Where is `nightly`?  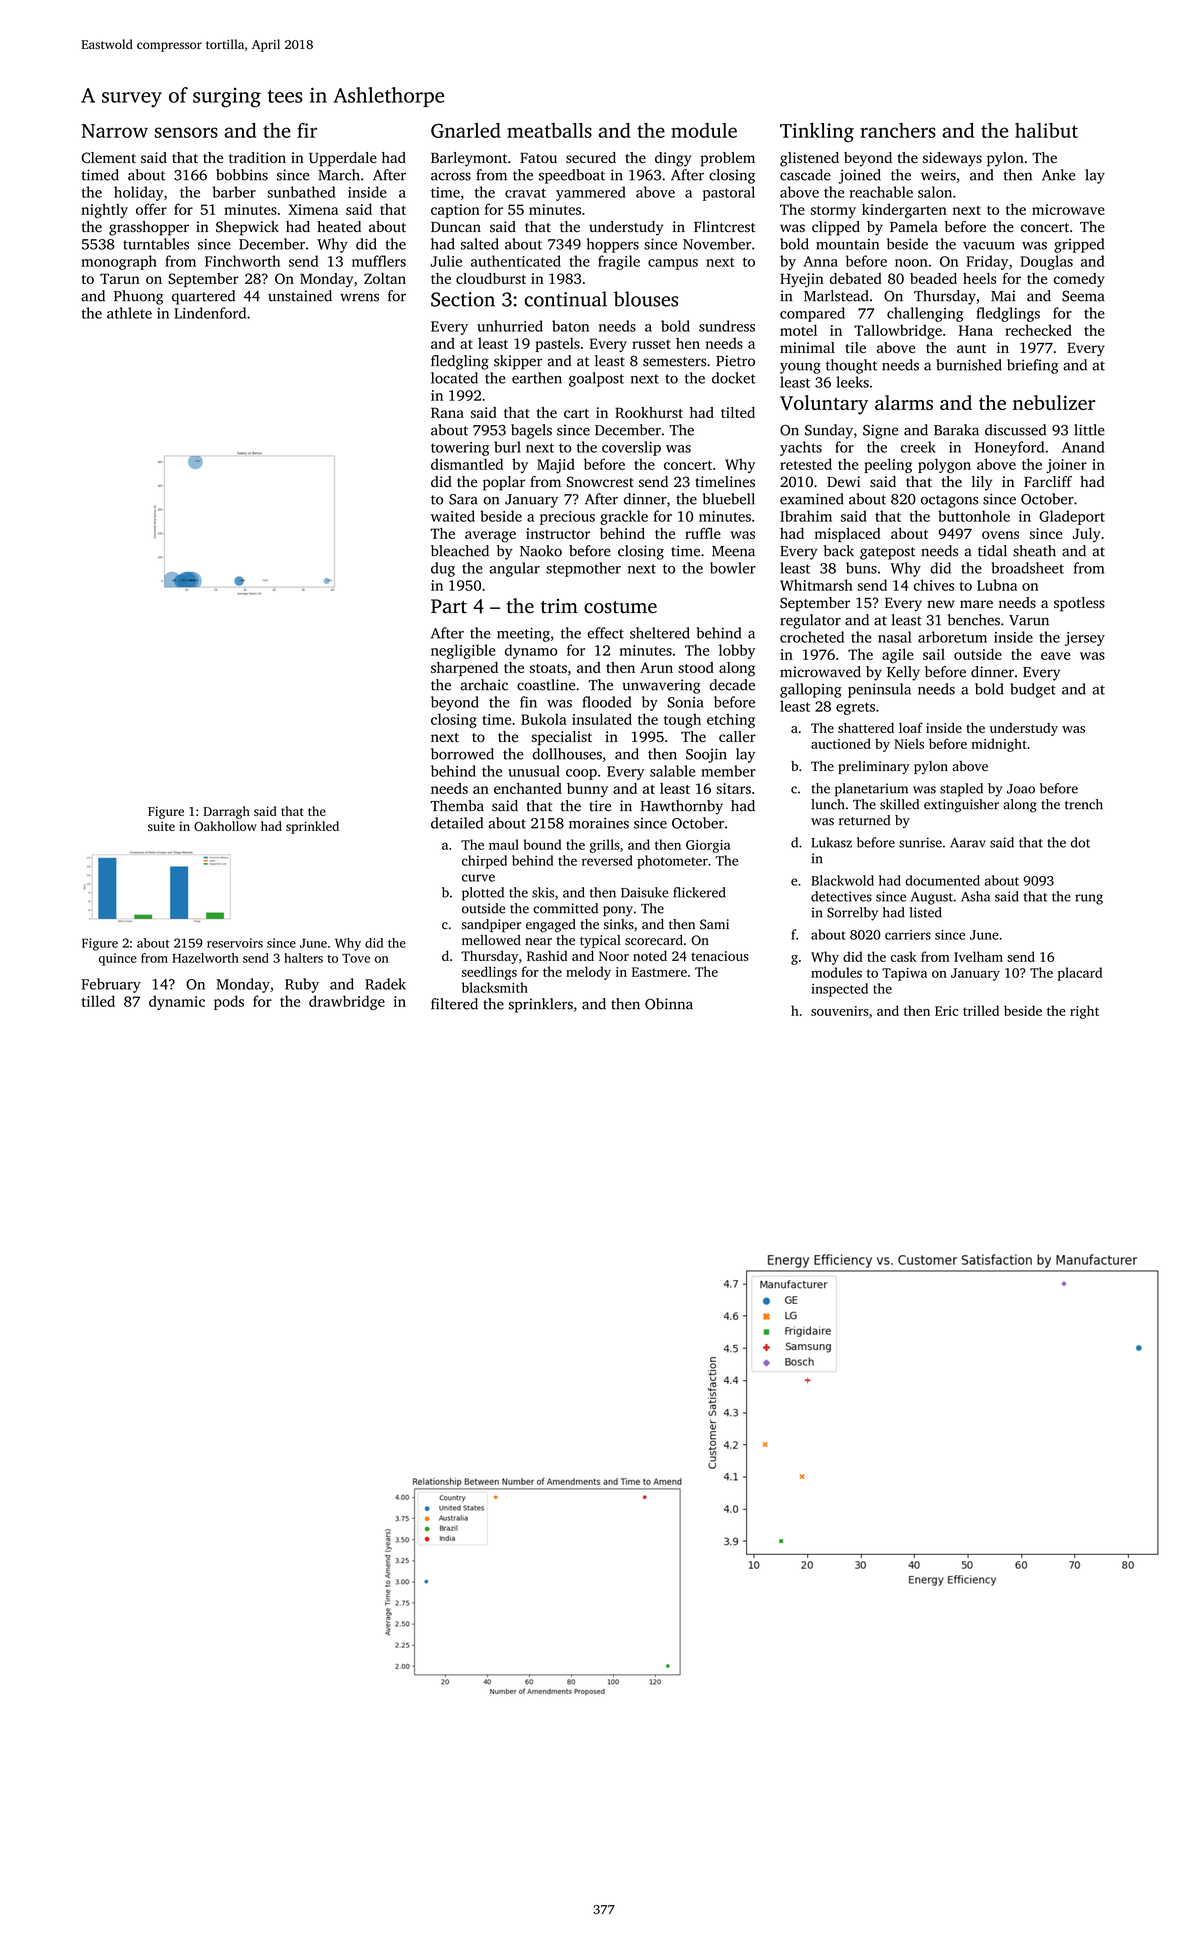 nightly is located at coordinates (104, 211).
